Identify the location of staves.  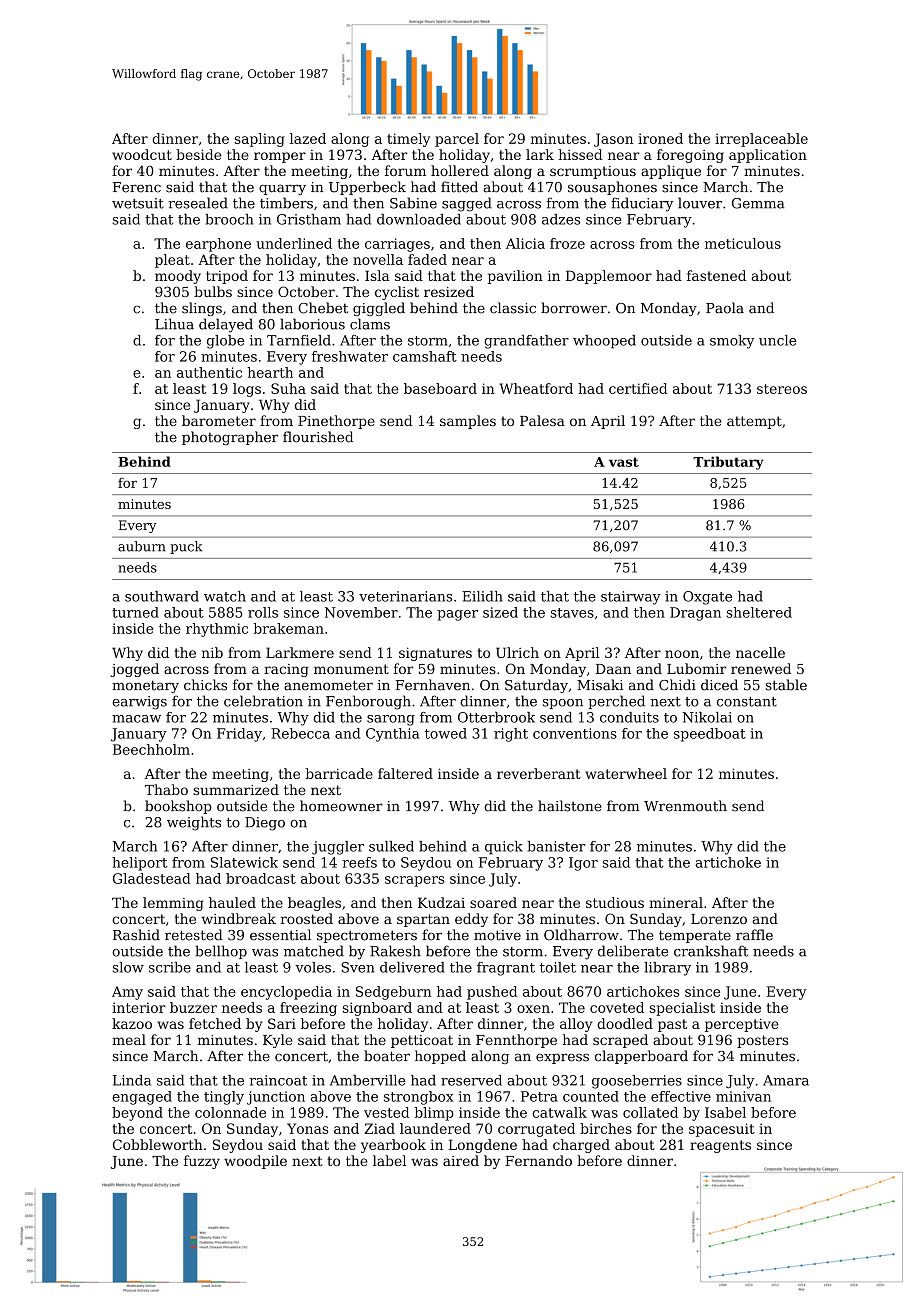
(572, 613).
